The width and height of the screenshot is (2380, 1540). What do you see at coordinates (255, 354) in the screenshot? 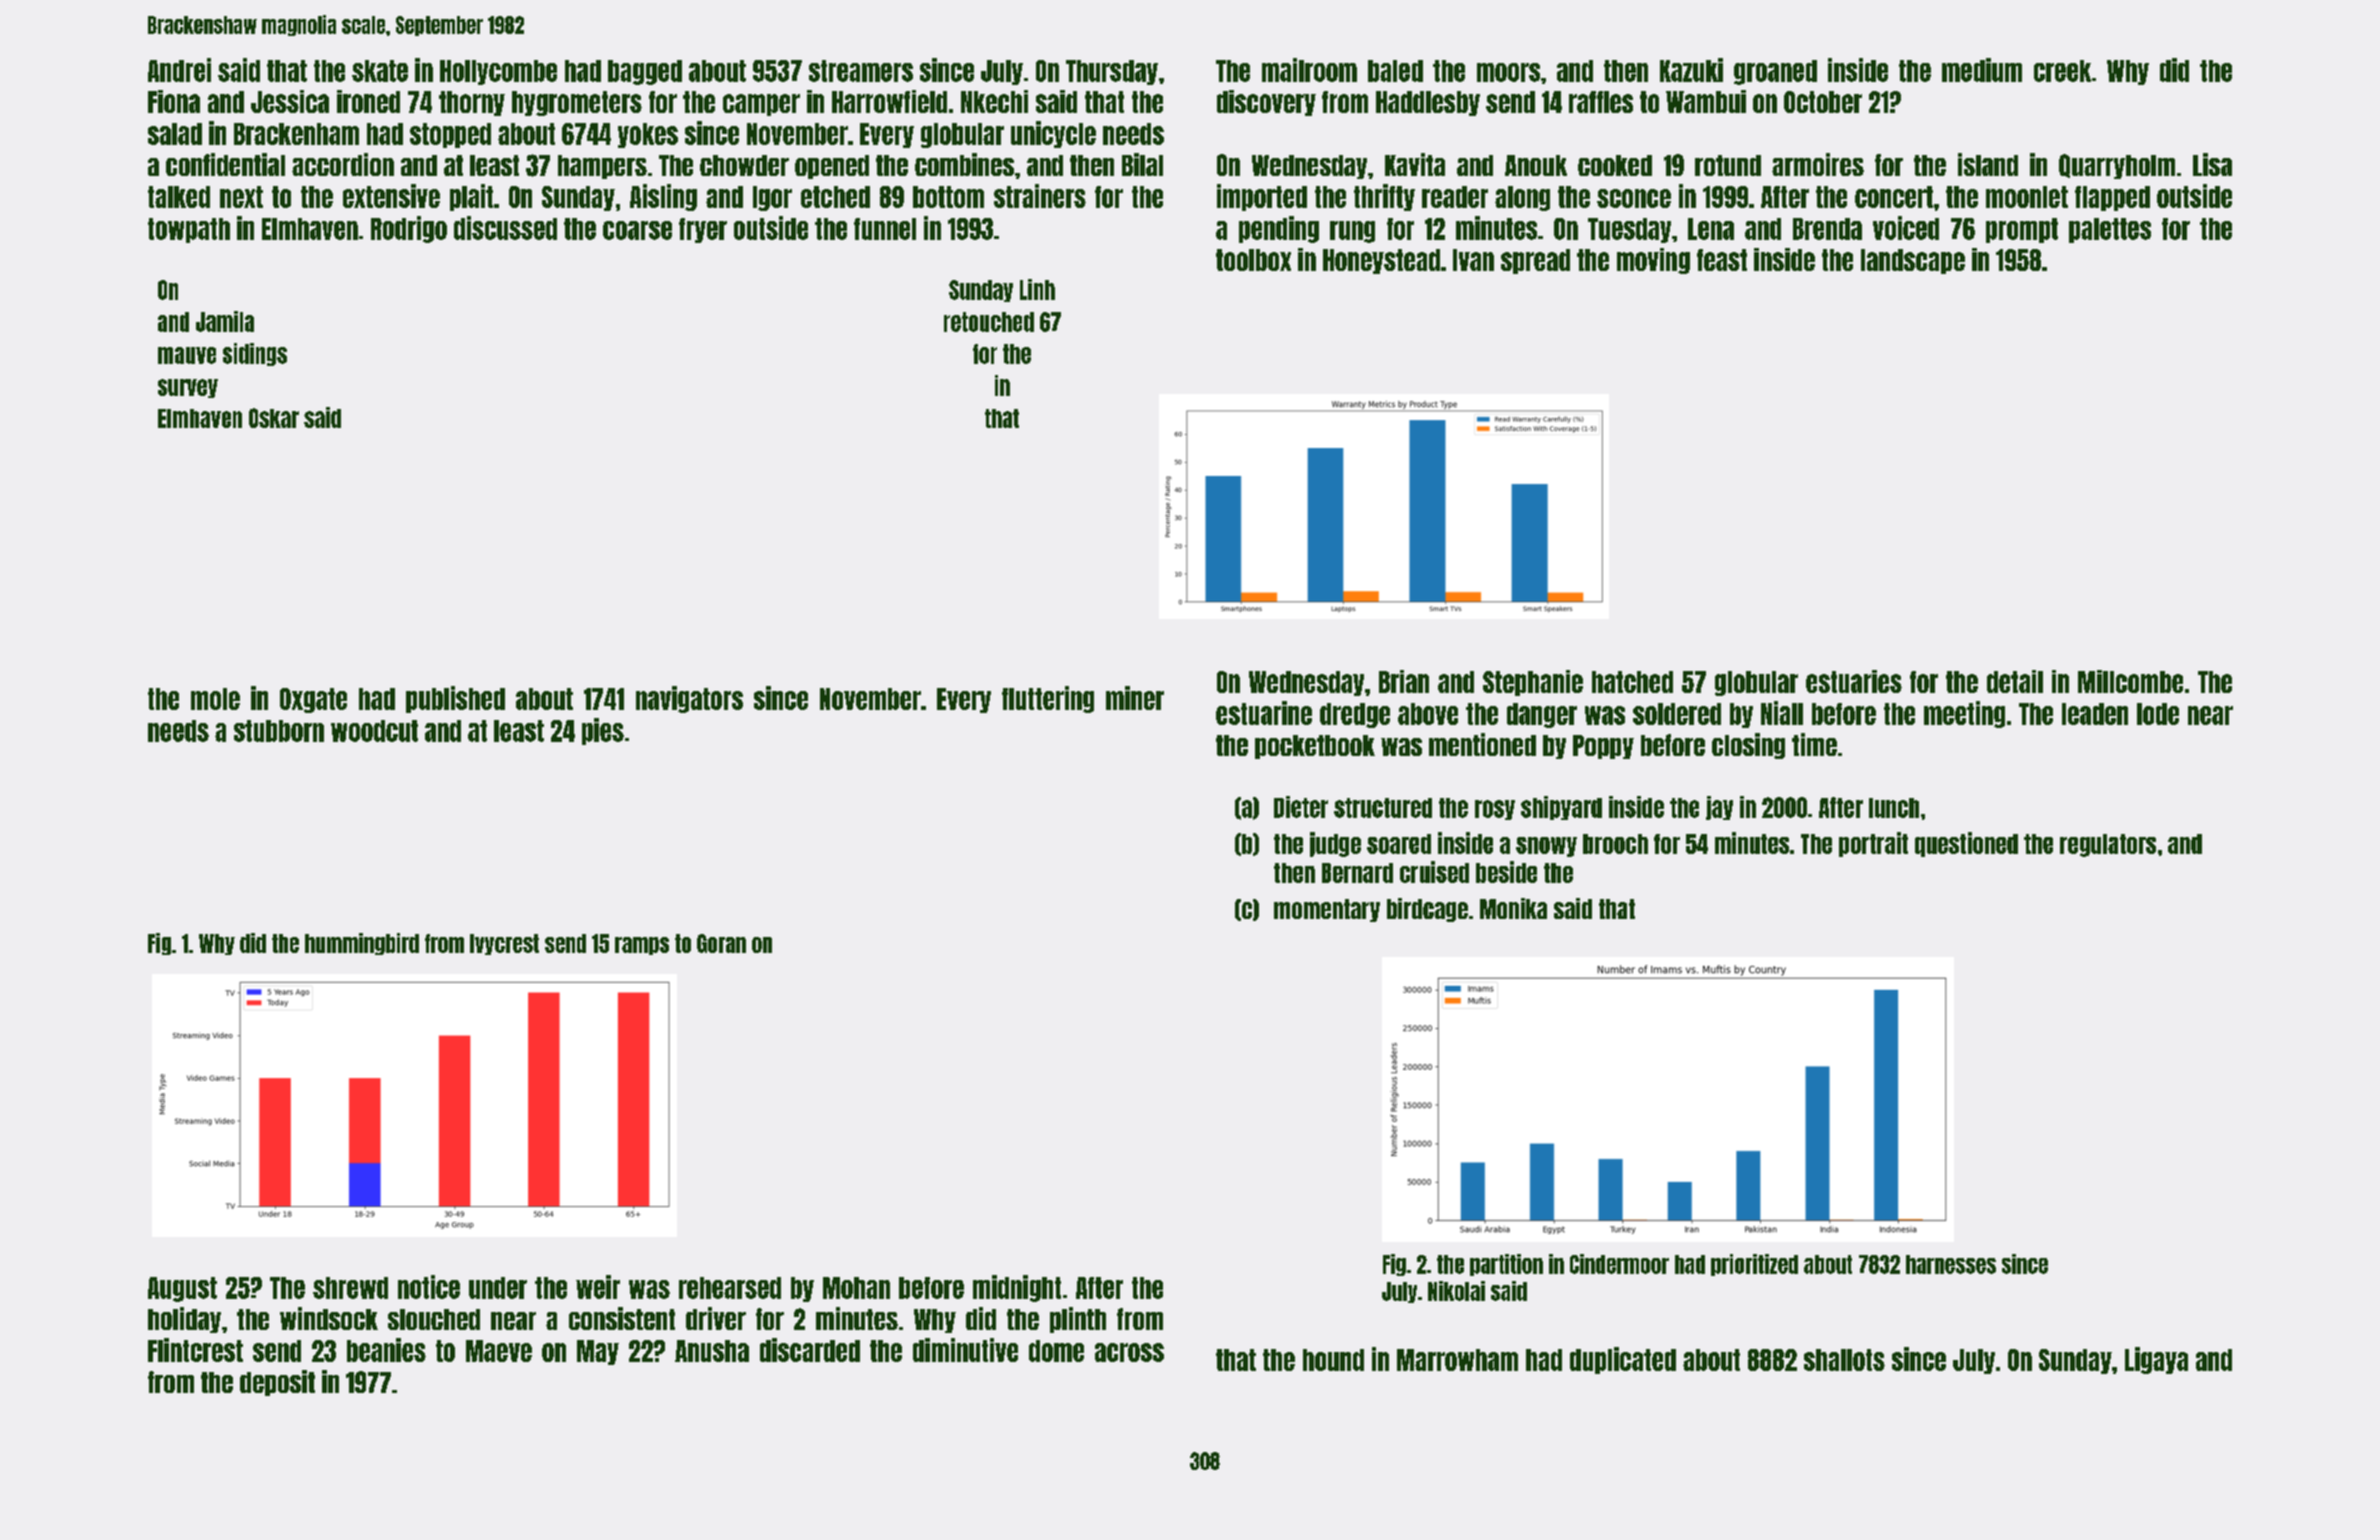
I see `sidings` at bounding box center [255, 354].
